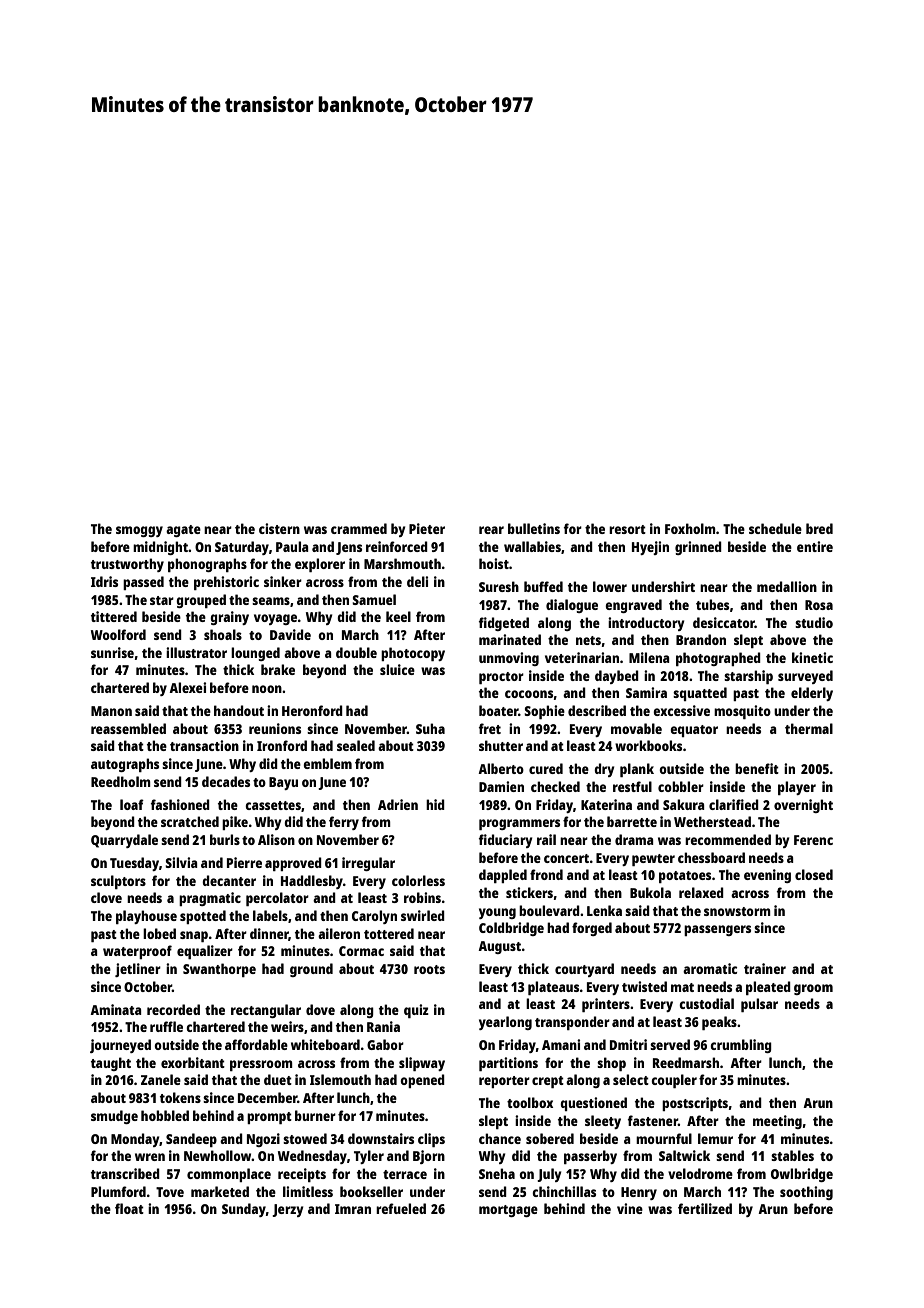 Image resolution: width=924 pixels, height=1308 pixels. What do you see at coordinates (646, 624) in the screenshot?
I see `introductory` at bounding box center [646, 624].
